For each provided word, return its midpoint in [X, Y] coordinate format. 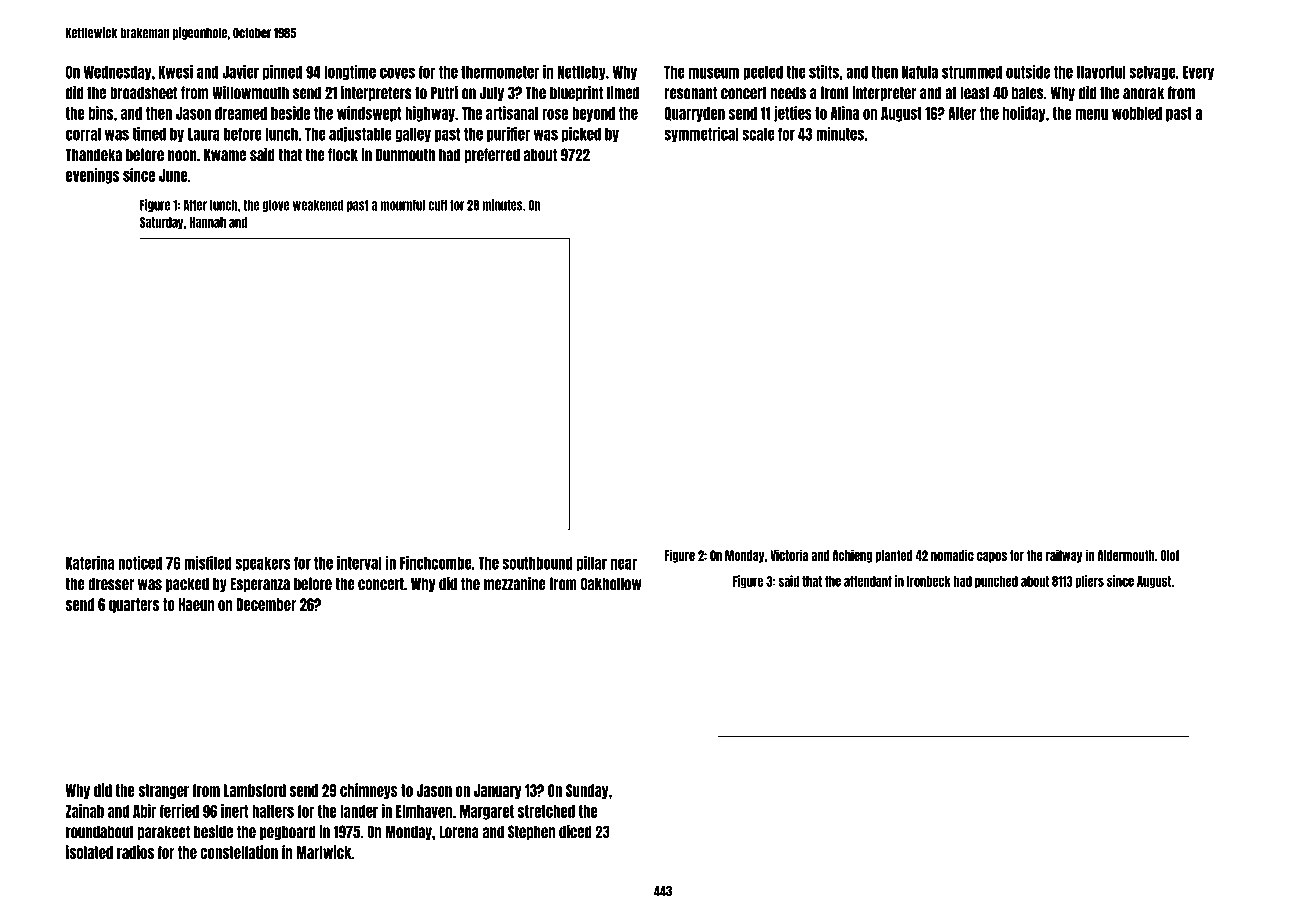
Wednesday [117, 73]
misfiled [208, 563]
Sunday [587, 791]
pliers [1090, 582]
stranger [163, 791]
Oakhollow [611, 584]
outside [1028, 72]
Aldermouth [1126, 555]
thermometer [500, 72]
